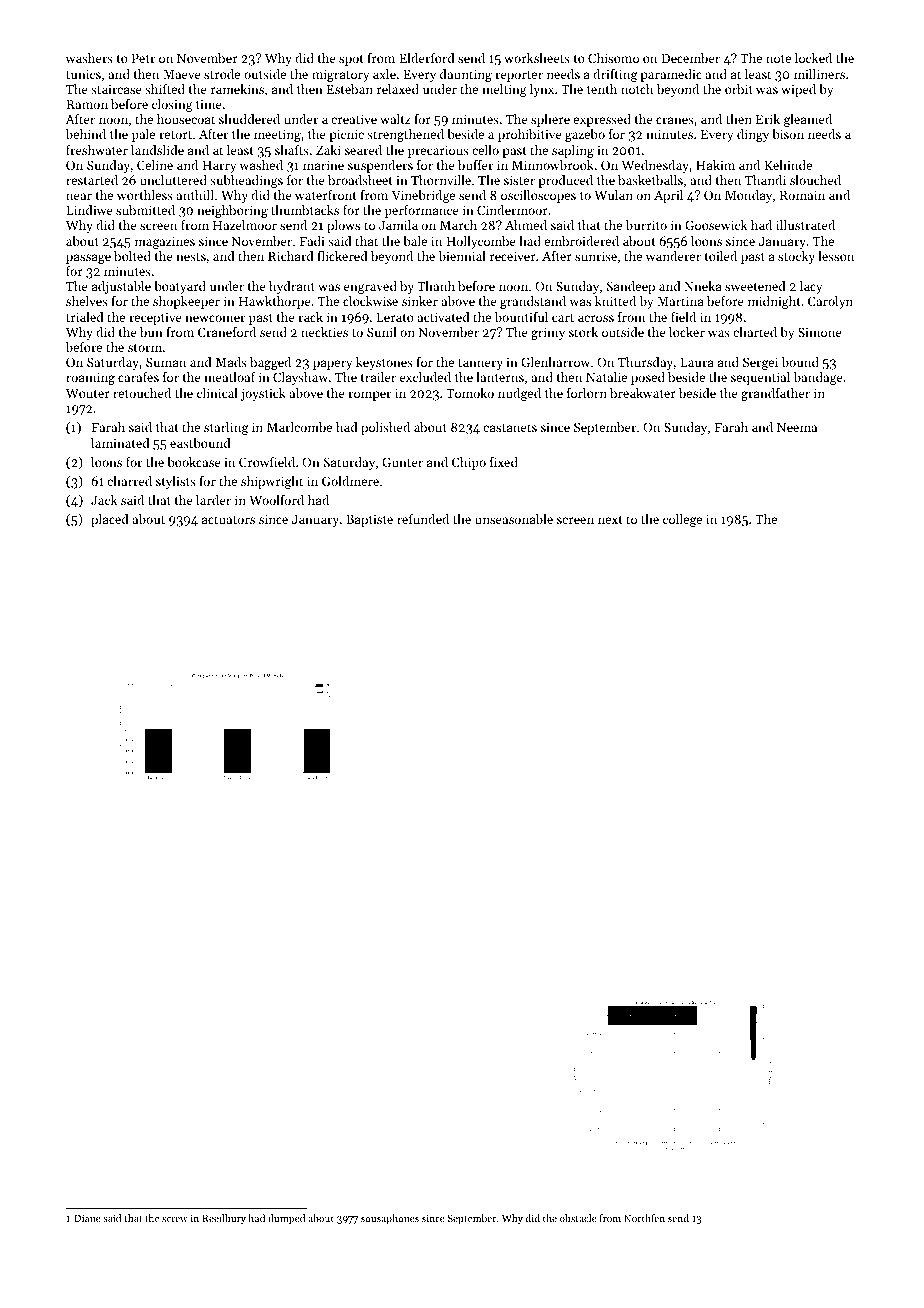 The width and height of the image is (924, 1308). Describe the element at coordinates (323, 165) in the image. I see `marine` at that location.
